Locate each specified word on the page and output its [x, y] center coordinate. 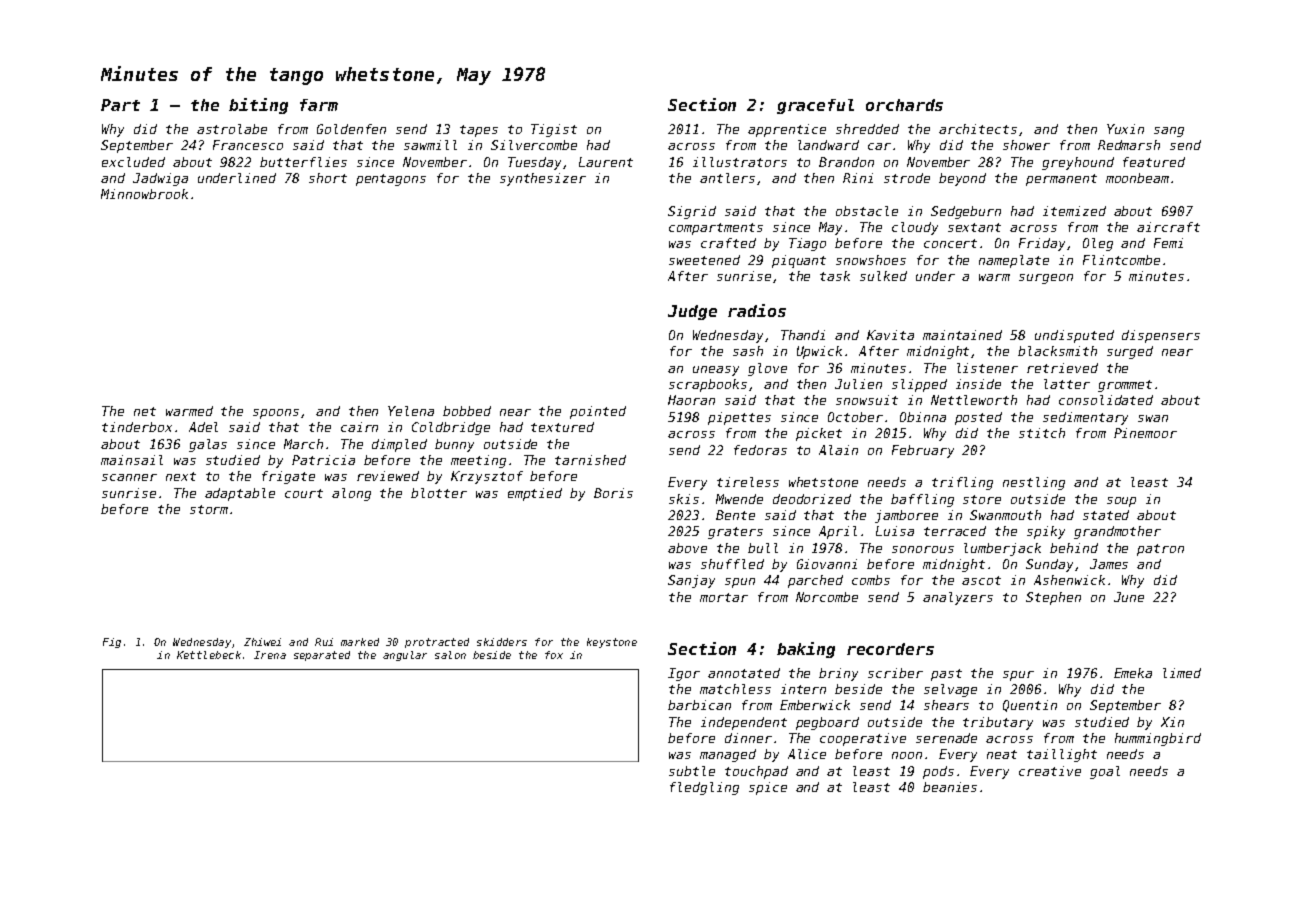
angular [405, 656]
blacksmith [1057, 351]
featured [1154, 162]
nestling [1034, 483]
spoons [276, 414]
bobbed [467, 411]
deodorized [812, 499]
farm [319, 105]
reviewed [388, 476]
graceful [815, 106]
